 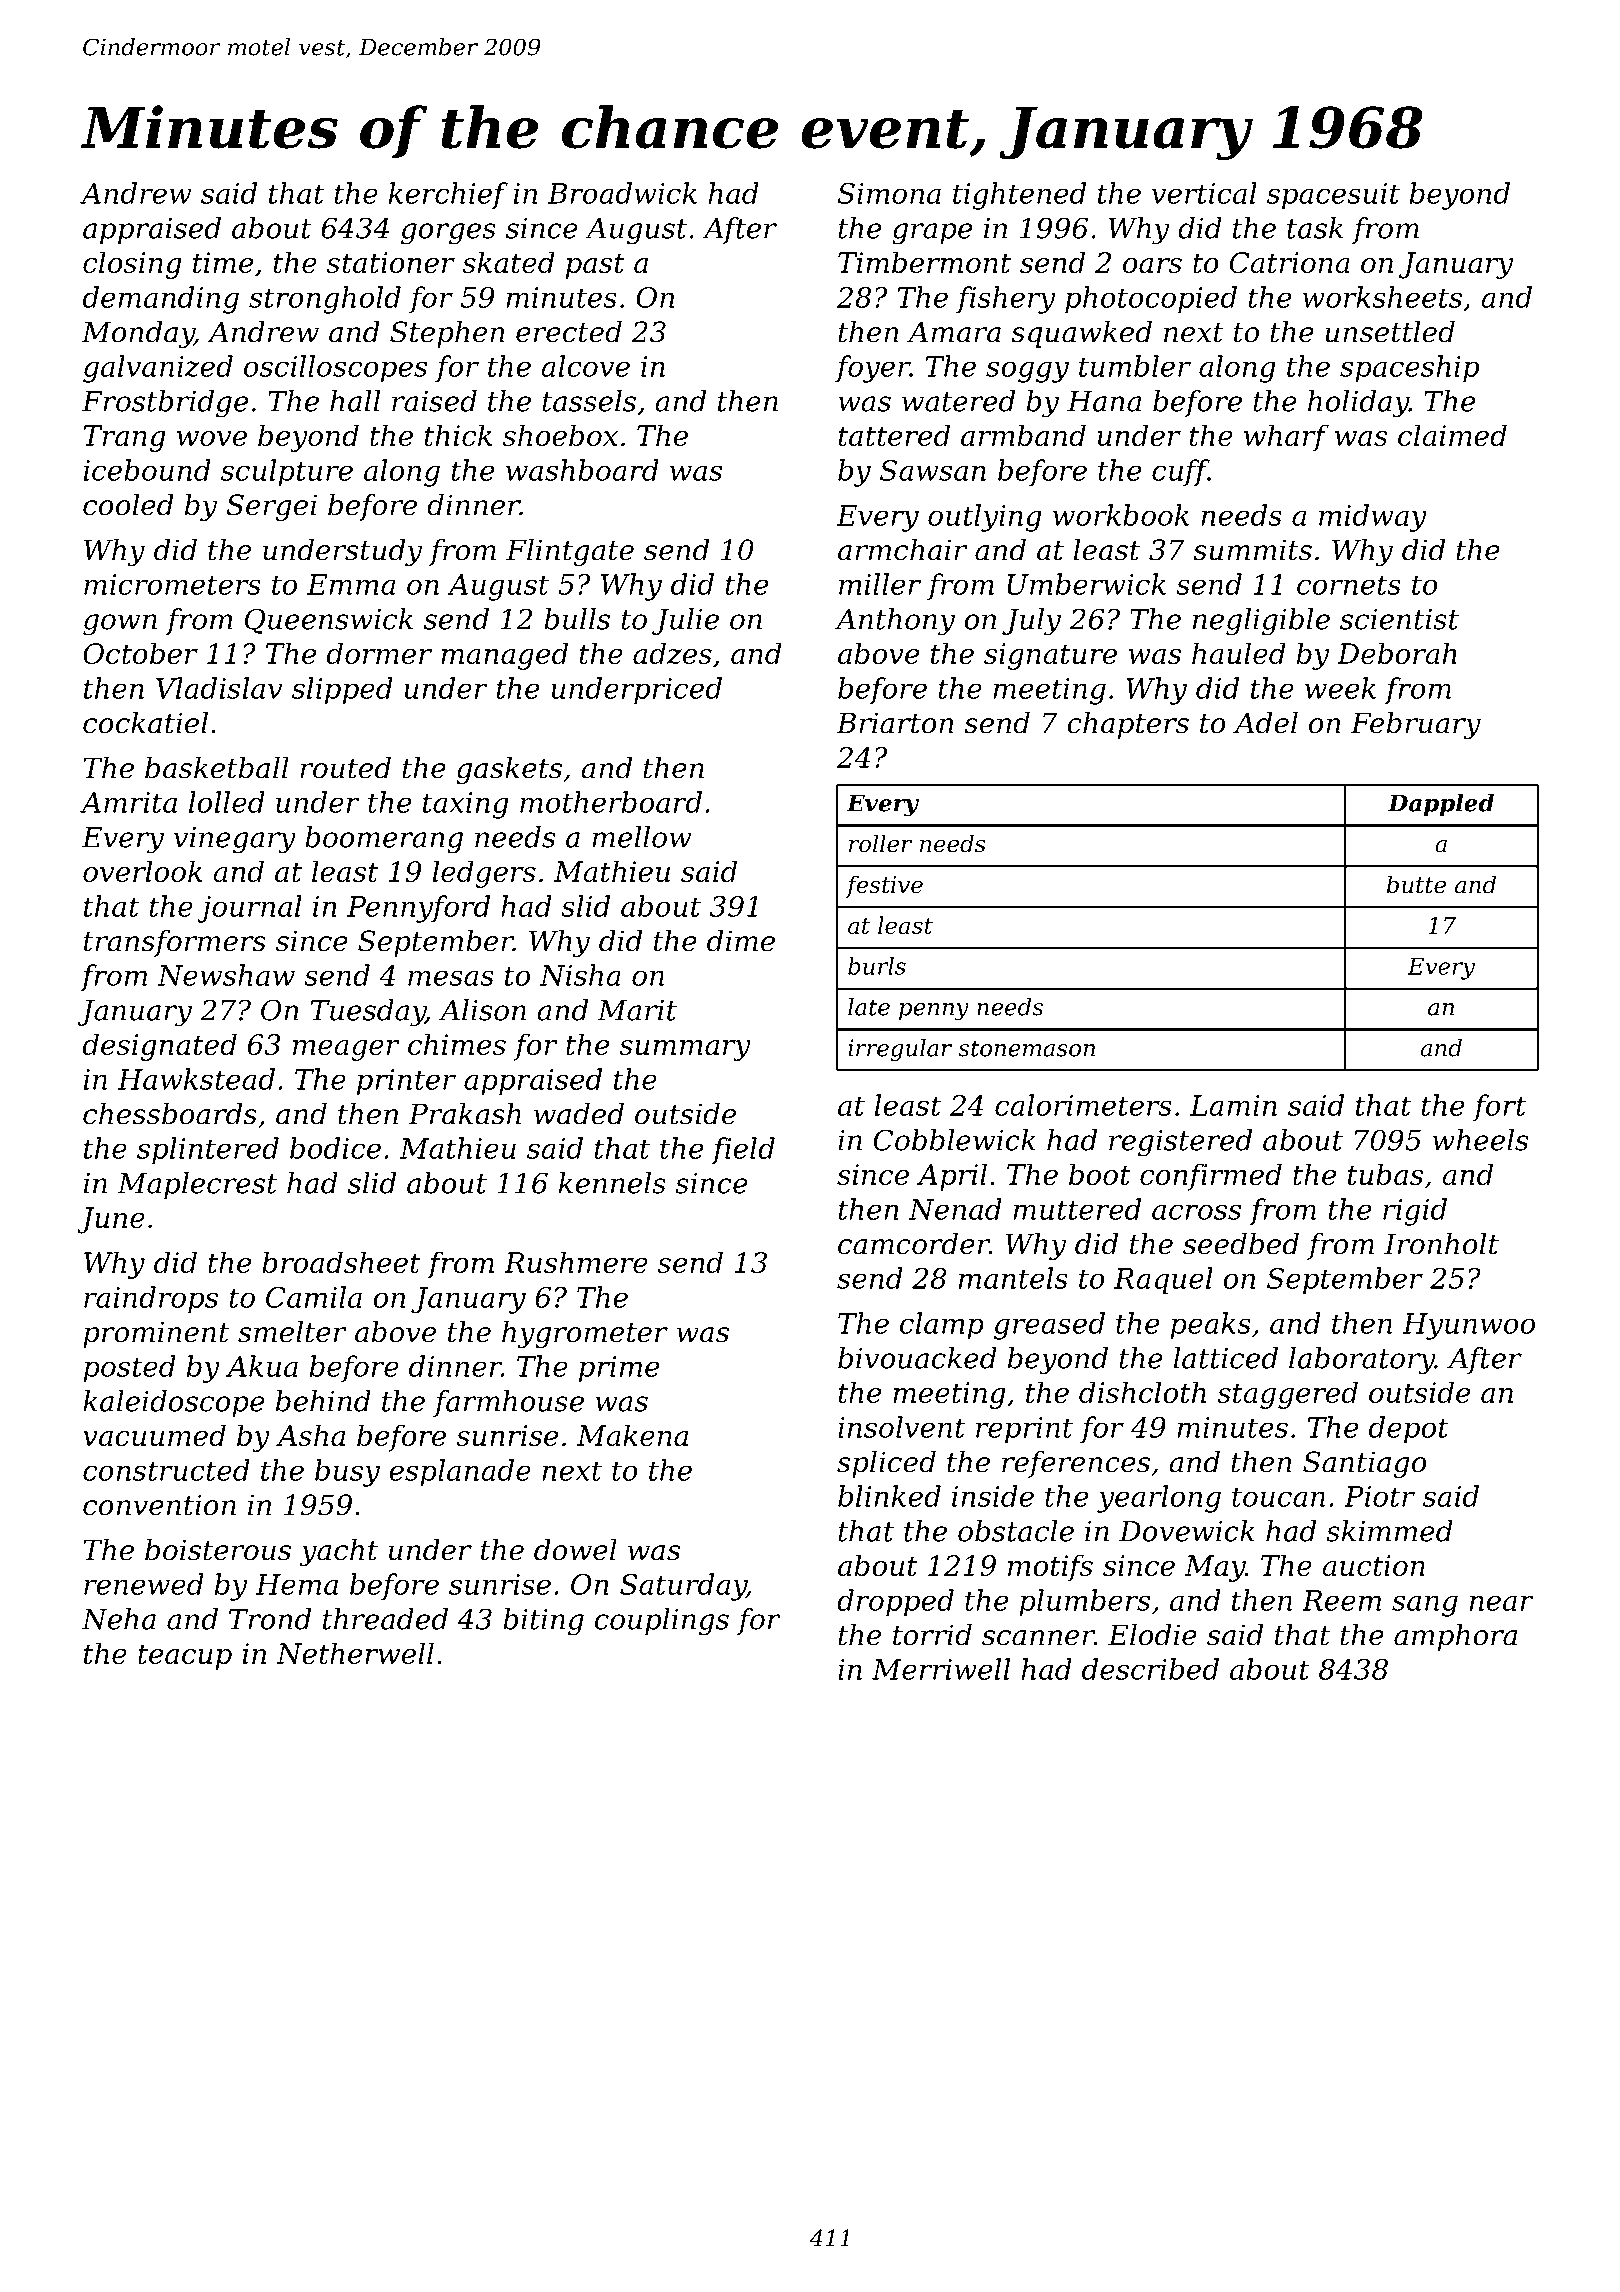 What do you see at coordinates (448, 195) in the image?
I see `kerchief` at bounding box center [448, 195].
